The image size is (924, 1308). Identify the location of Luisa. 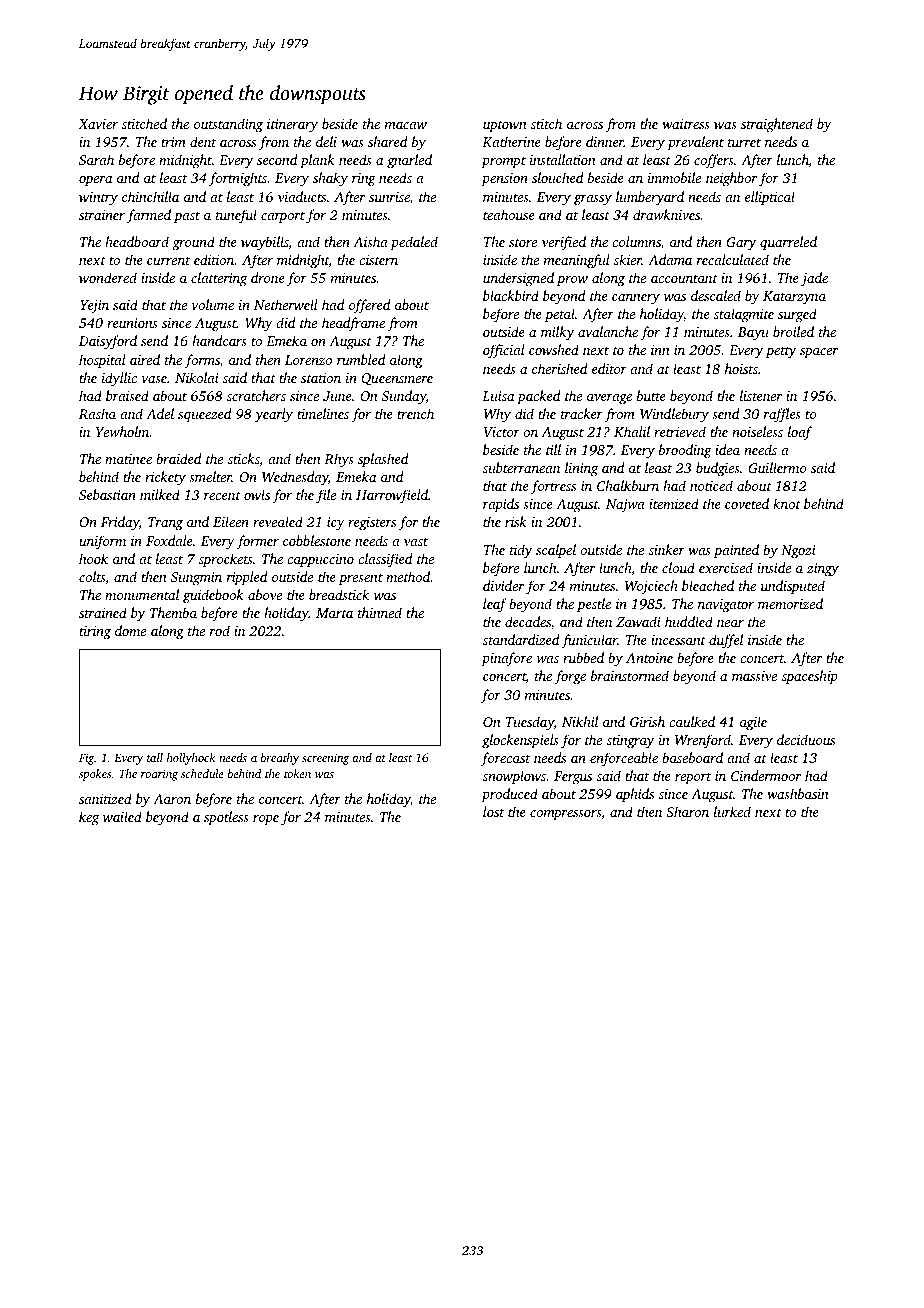
(498, 396).
